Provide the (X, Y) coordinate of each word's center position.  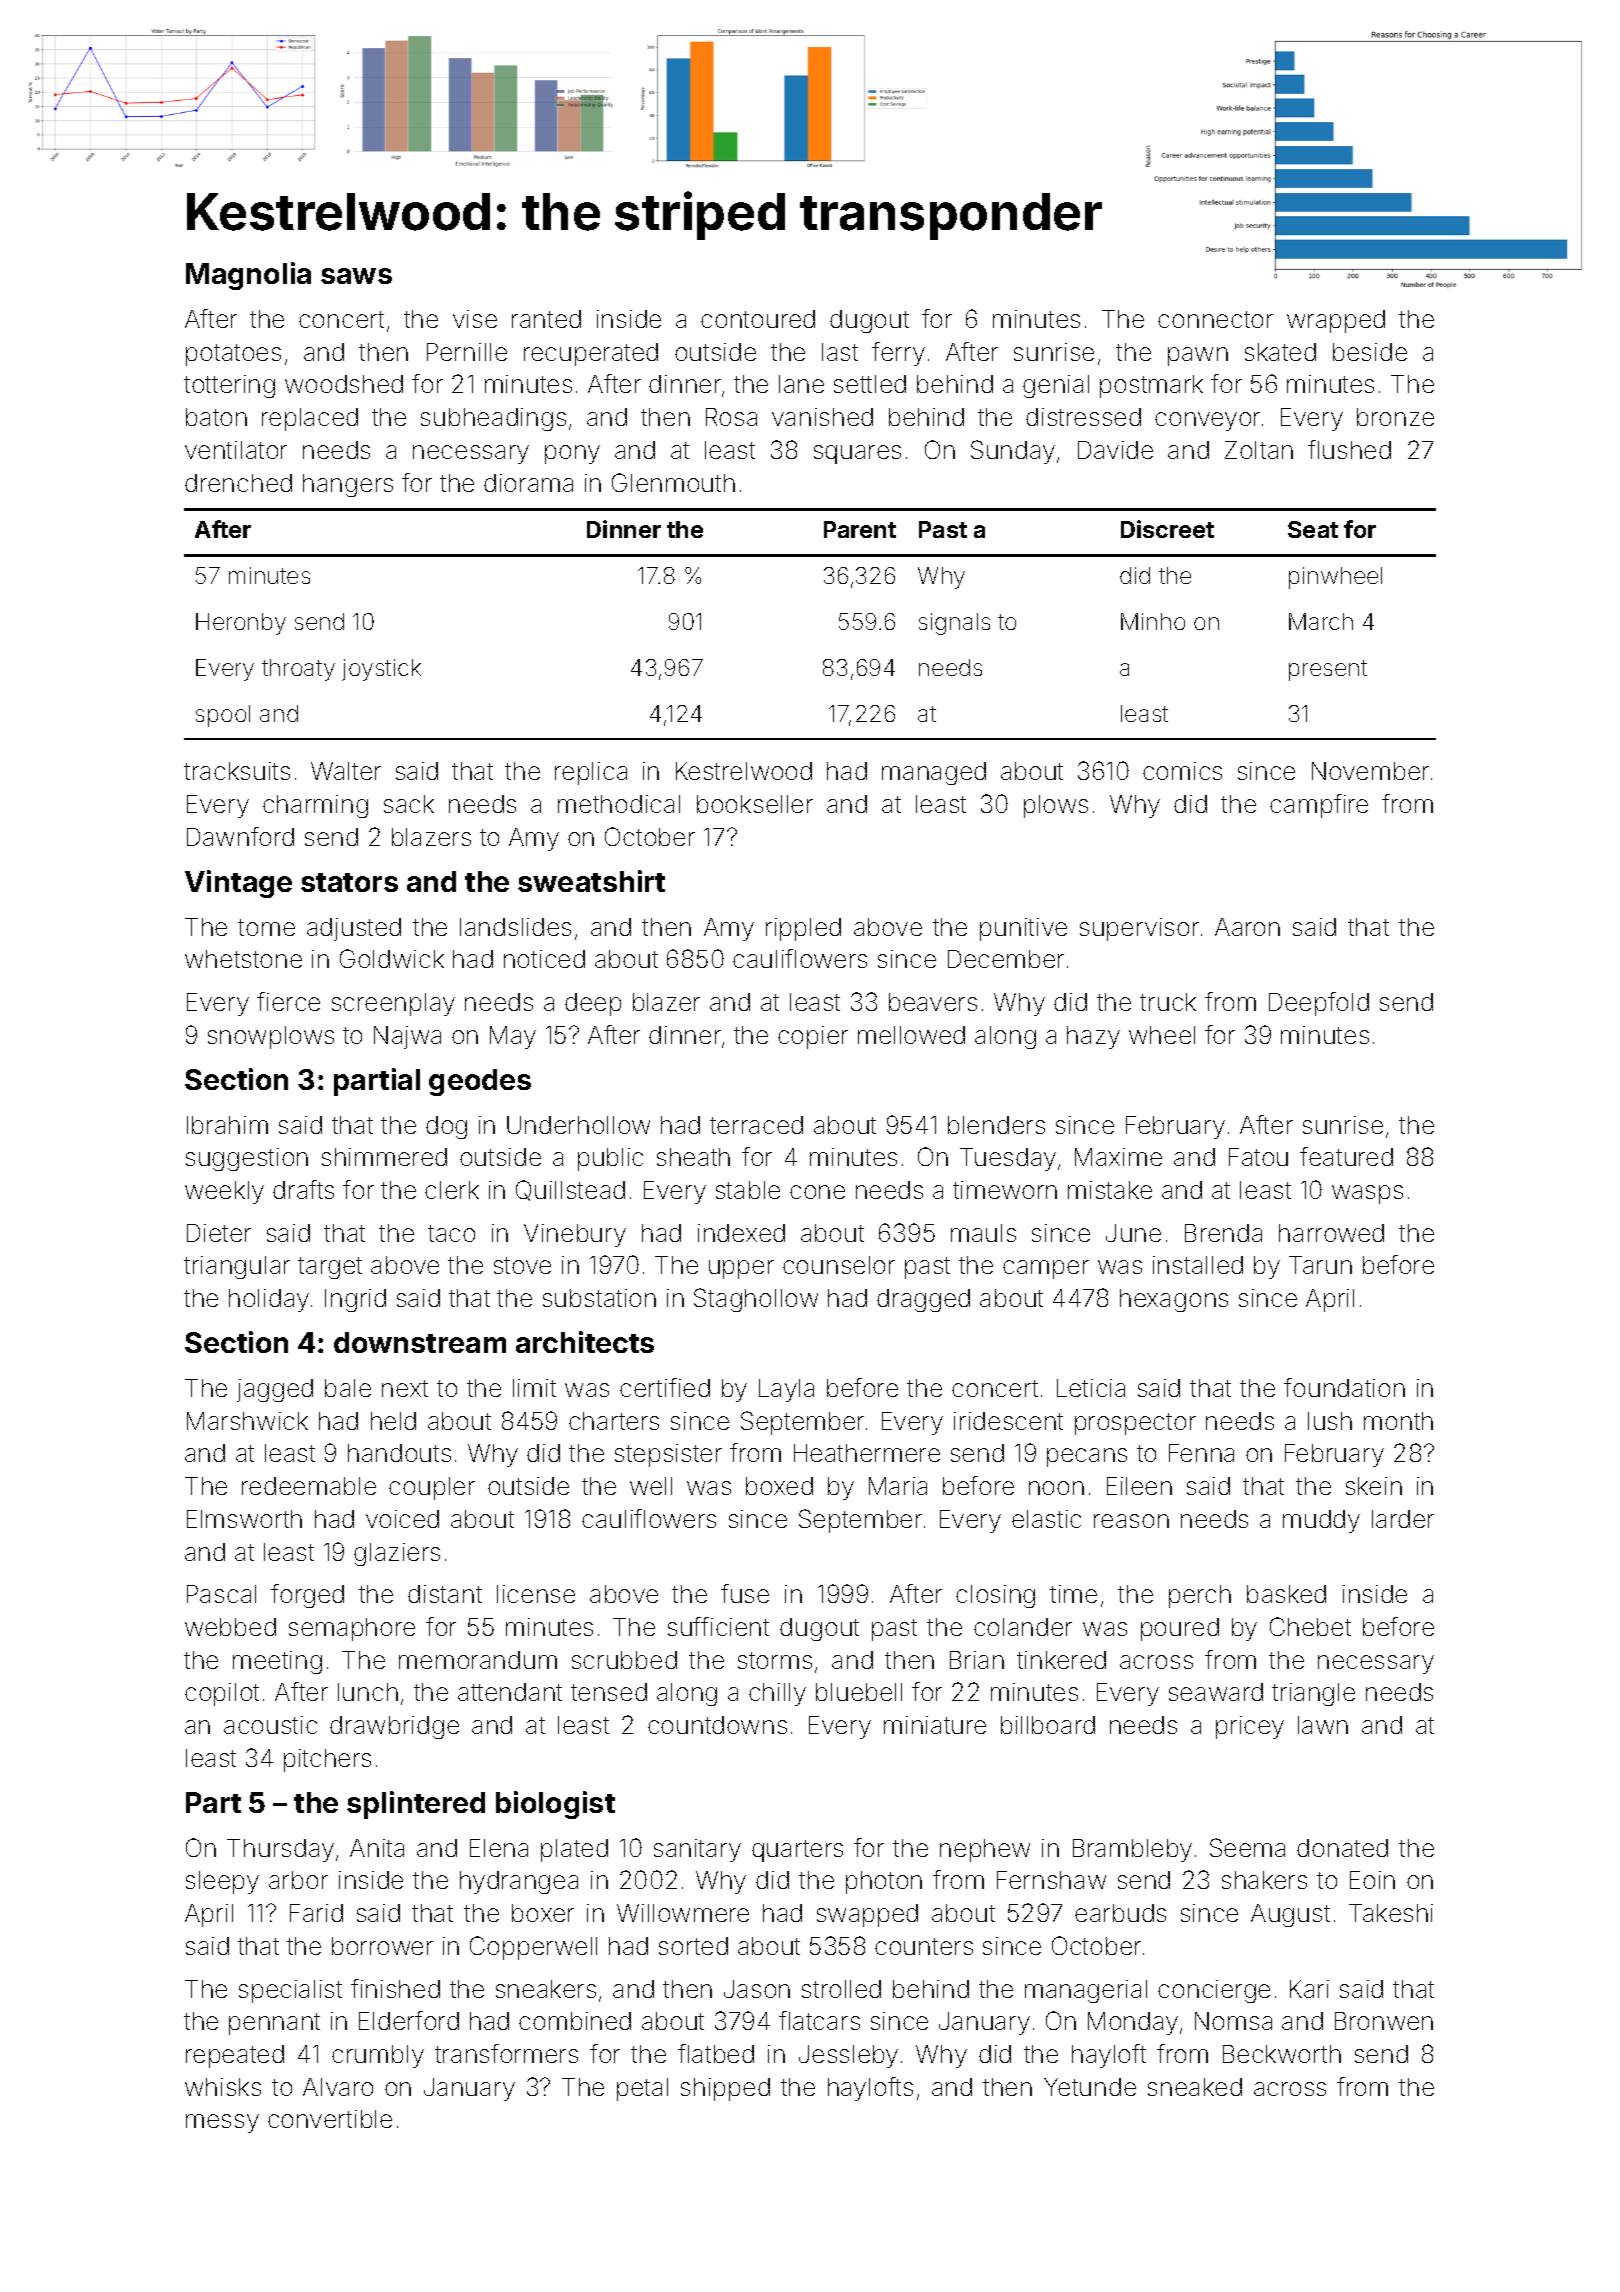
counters (924, 1946)
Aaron (1247, 927)
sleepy (222, 1882)
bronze (1395, 417)
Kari (1309, 1989)
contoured (758, 319)
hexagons (1174, 1300)
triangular (237, 1267)
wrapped (1336, 321)
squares (857, 454)
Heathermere (867, 1453)
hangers (348, 485)
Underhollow (578, 1125)
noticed (544, 959)
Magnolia (248, 276)
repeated (235, 2056)
